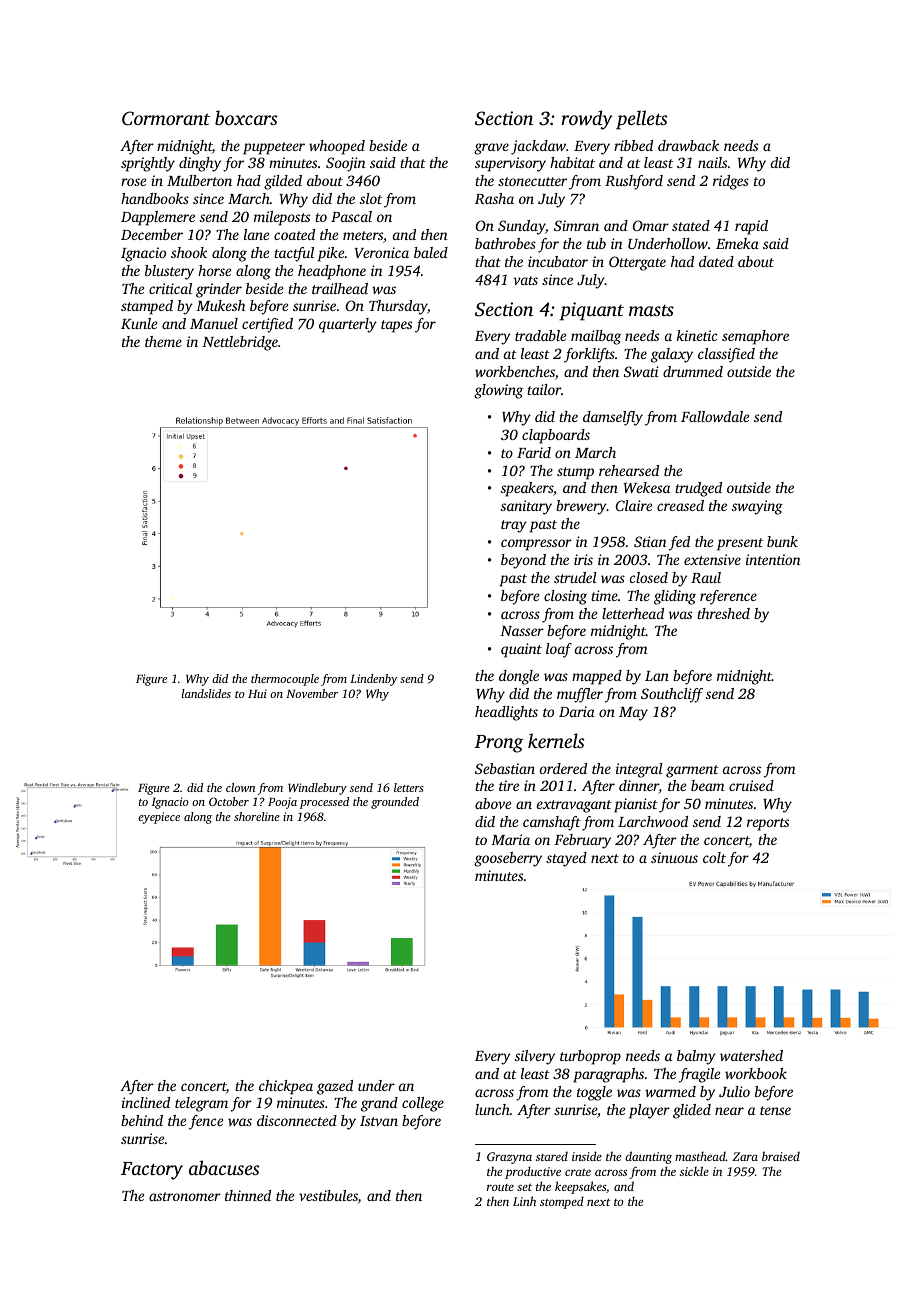  Describe the element at coordinates (566, 859) in the screenshot. I see `stayed` at that location.
